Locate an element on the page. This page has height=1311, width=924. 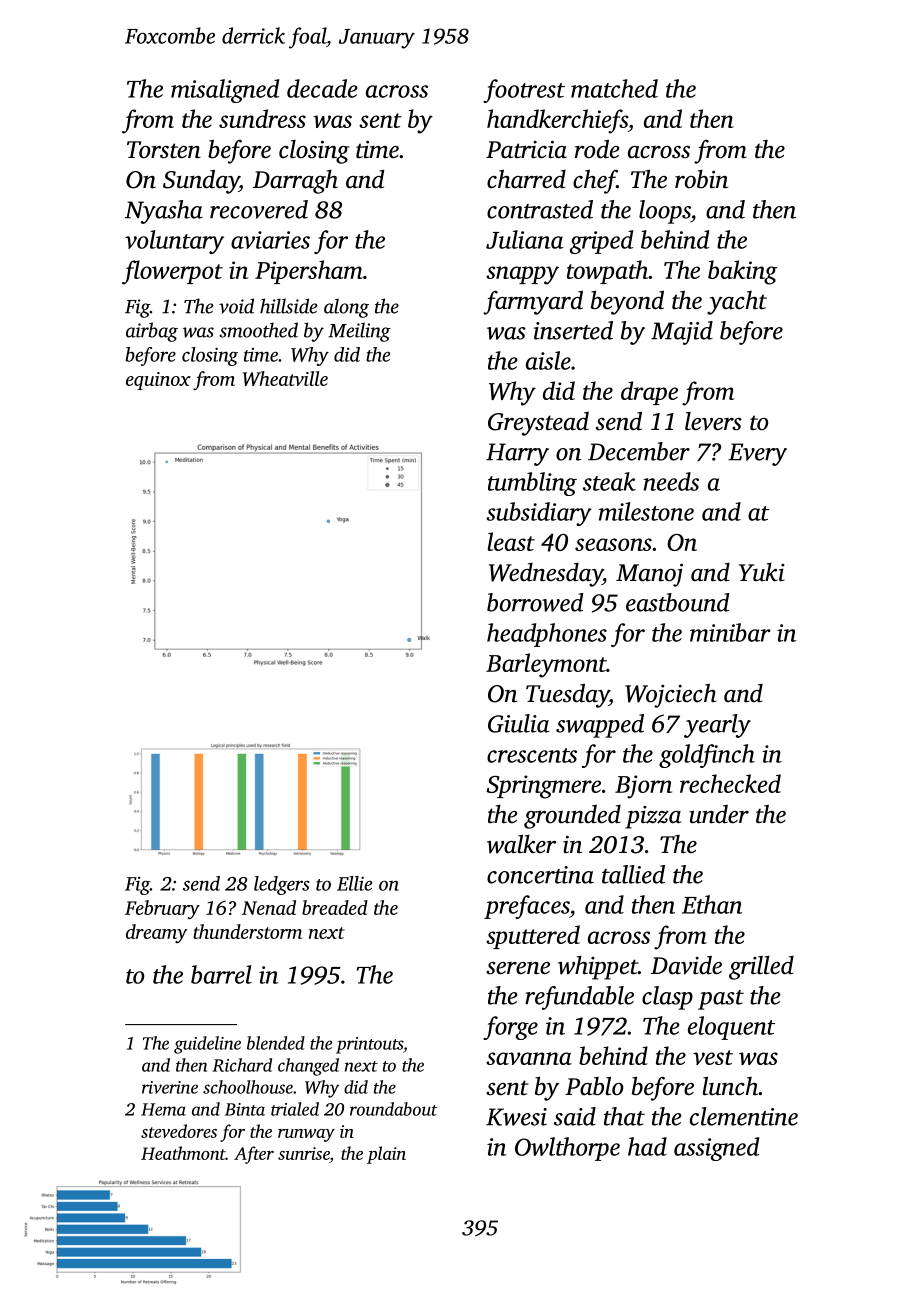
sputtered is located at coordinates (533, 937).
